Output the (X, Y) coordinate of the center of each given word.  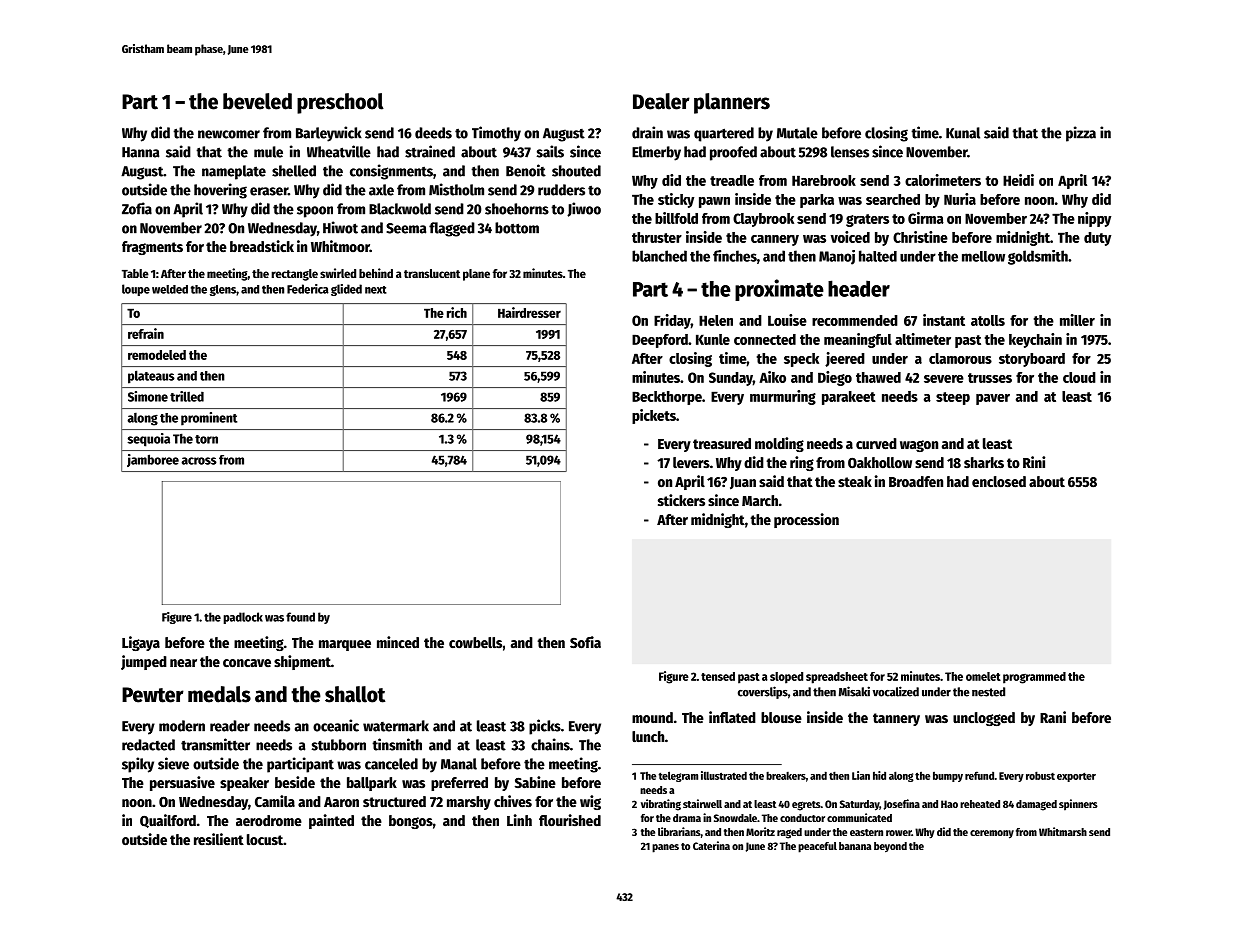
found (300, 617)
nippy (1094, 219)
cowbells (475, 642)
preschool (340, 103)
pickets (654, 416)
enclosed (999, 481)
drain (647, 132)
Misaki (854, 691)
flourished (570, 820)
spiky (138, 765)
